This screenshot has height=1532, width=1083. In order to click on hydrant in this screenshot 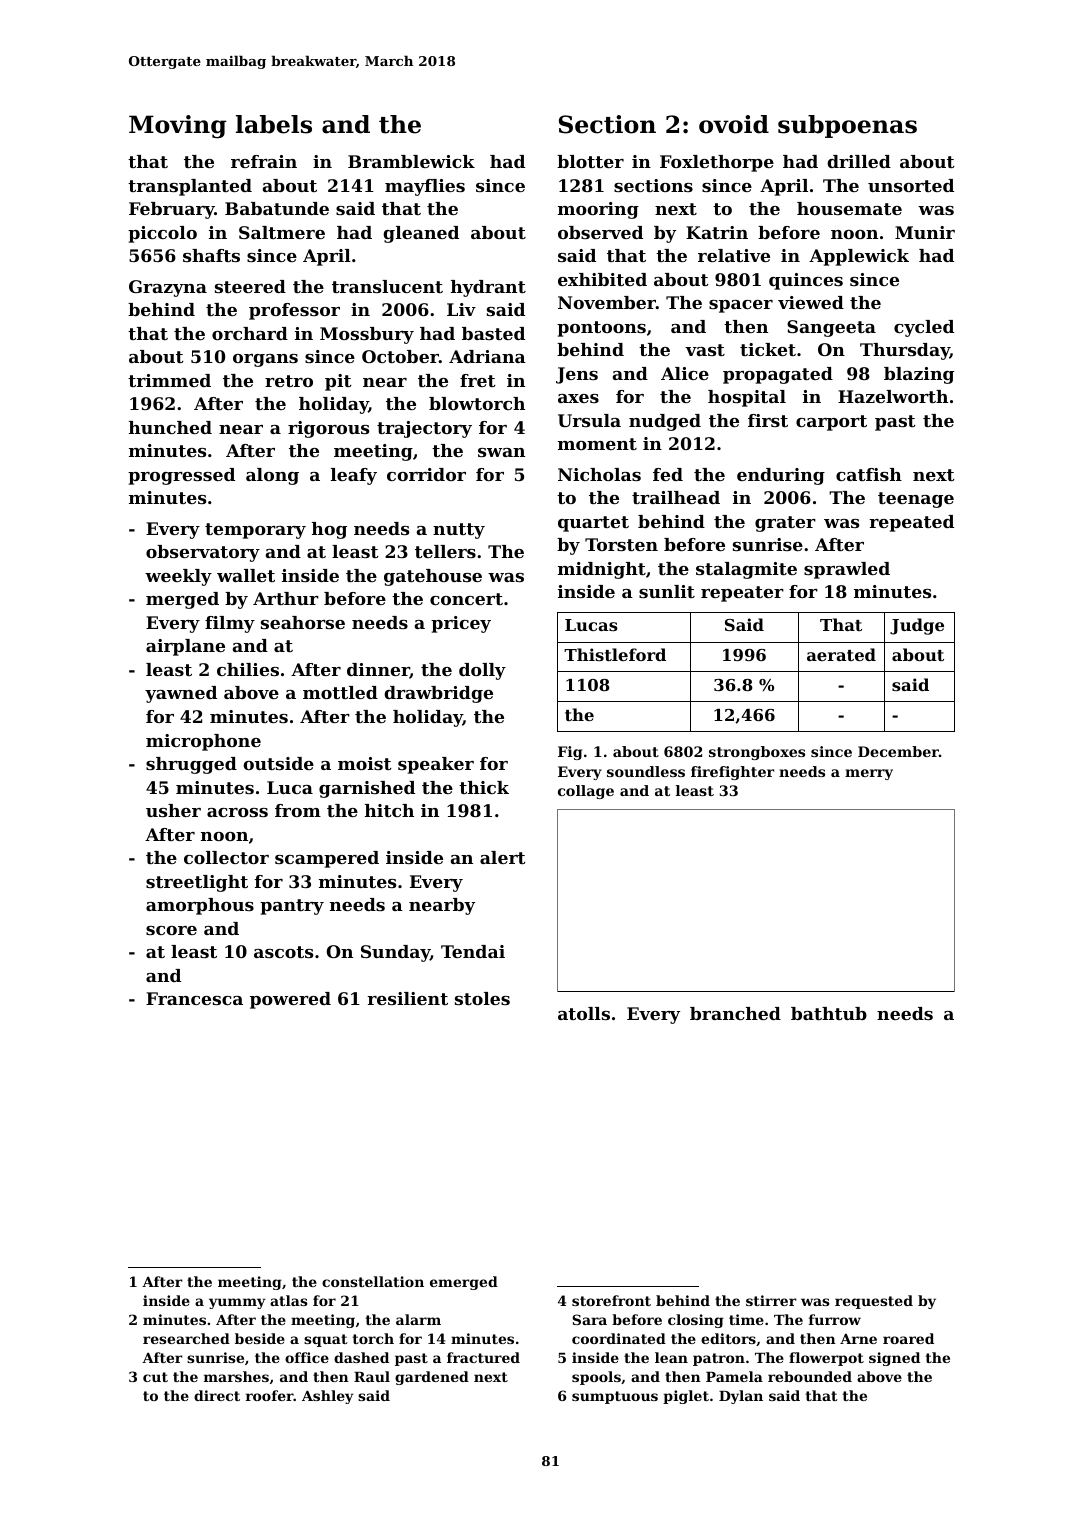, I will do `click(488, 288)`.
